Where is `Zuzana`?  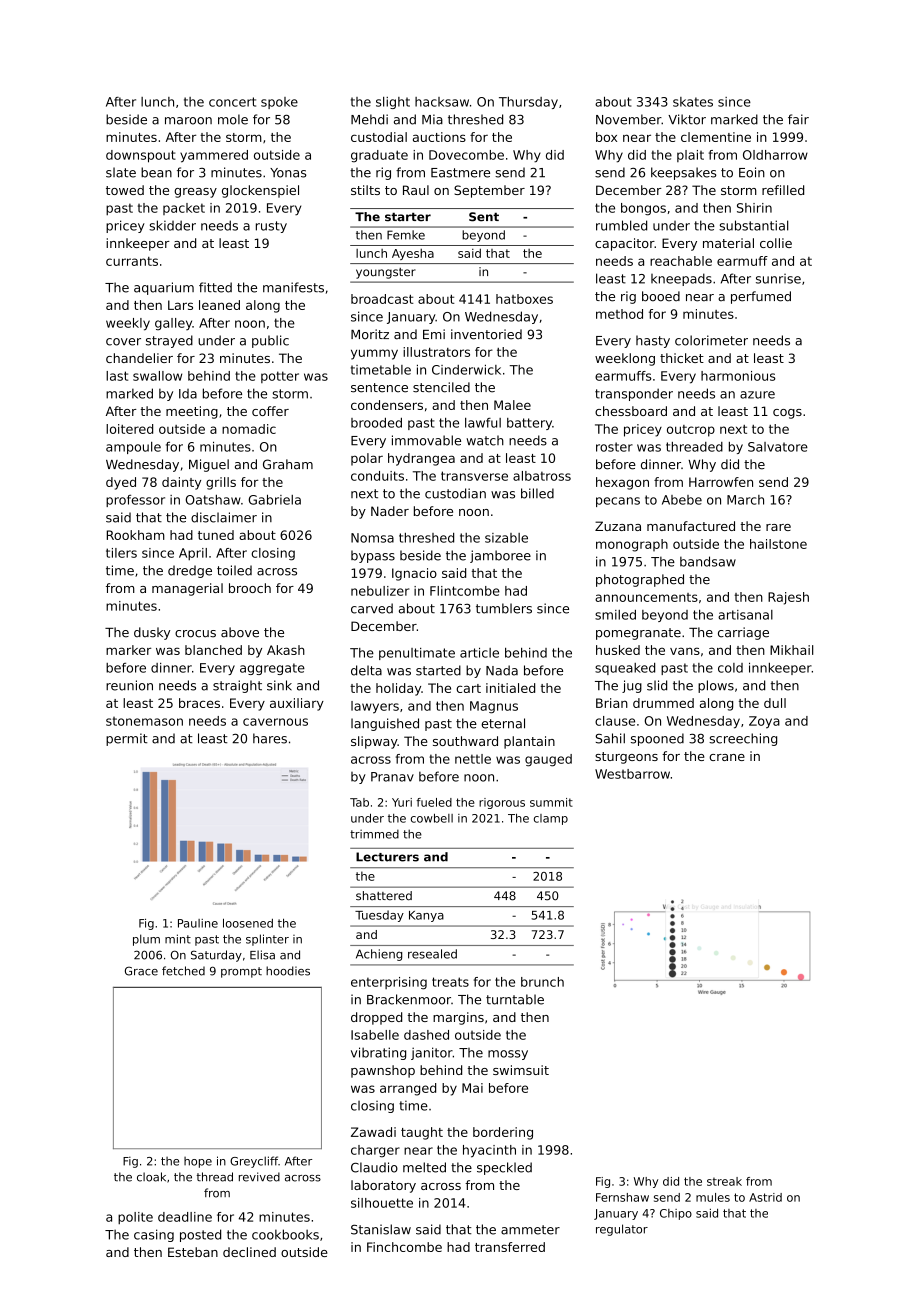
Zuzana is located at coordinates (618, 526).
